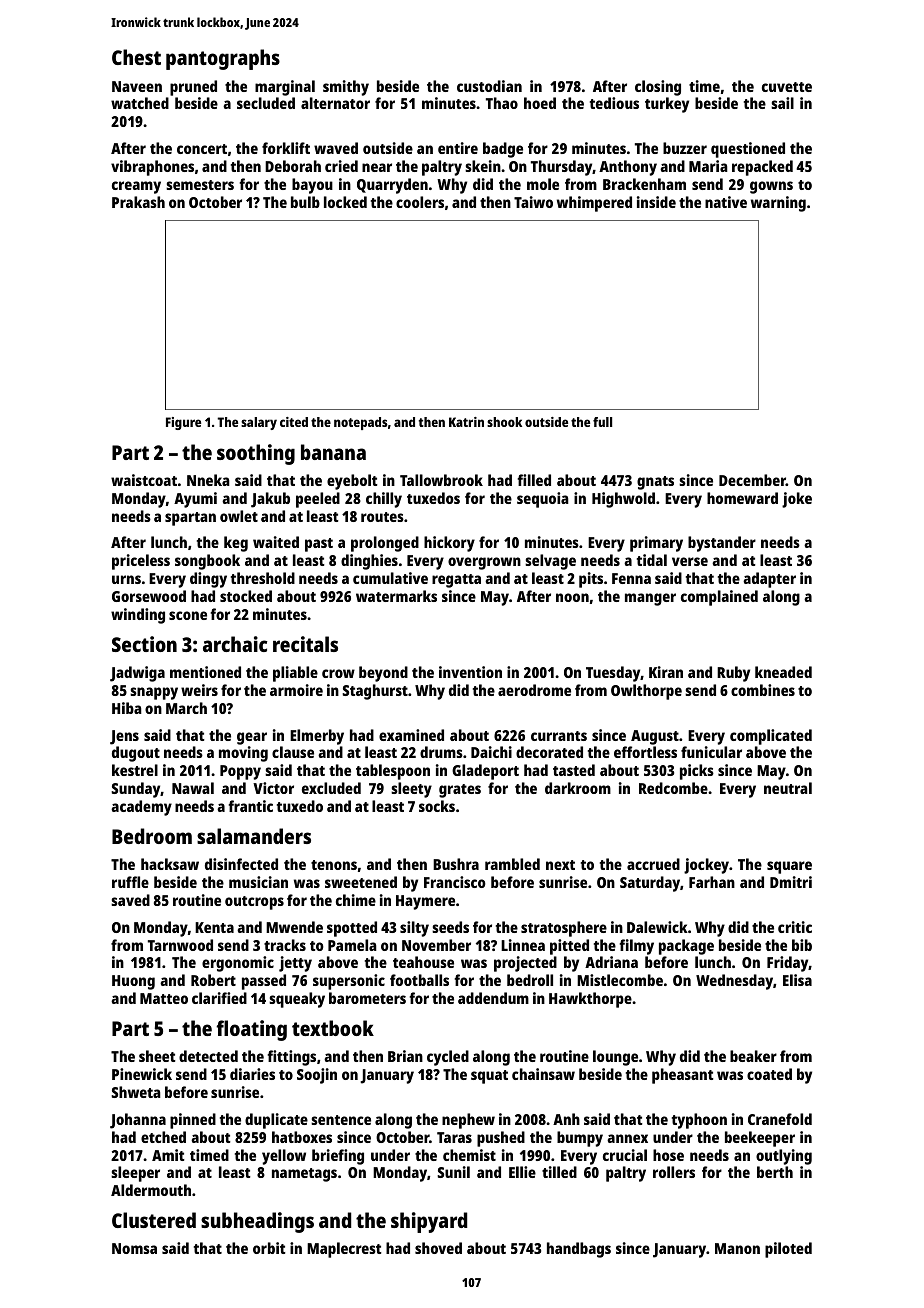  I want to click on Chest, so click(136, 57).
